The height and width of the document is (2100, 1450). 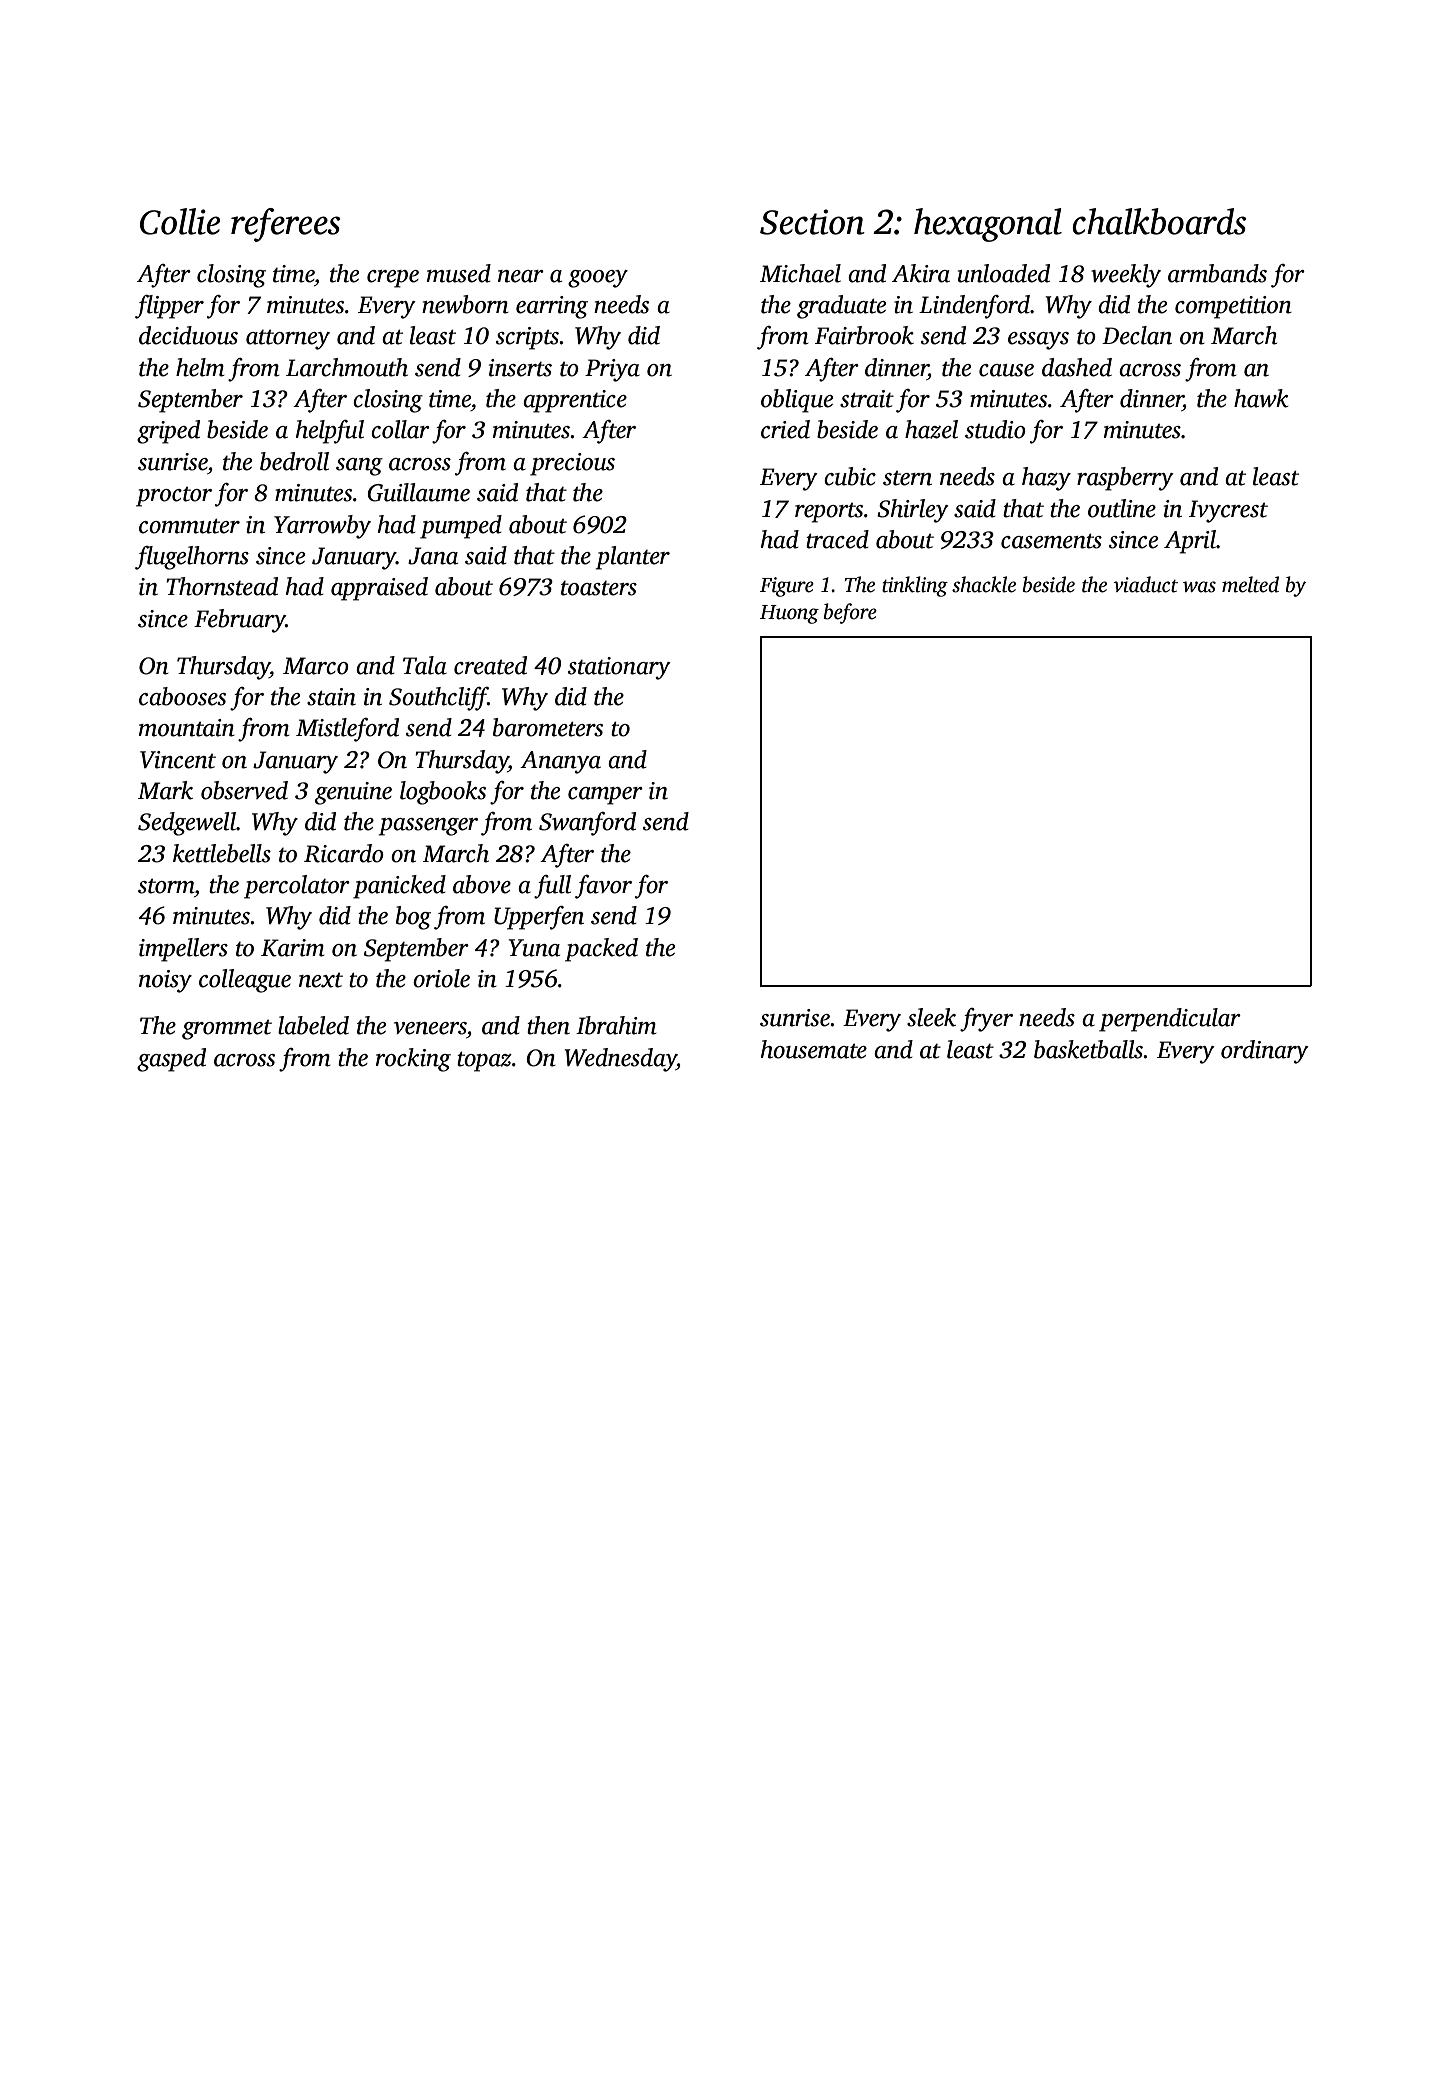 What do you see at coordinates (812, 222) in the document?
I see `Section` at bounding box center [812, 222].
